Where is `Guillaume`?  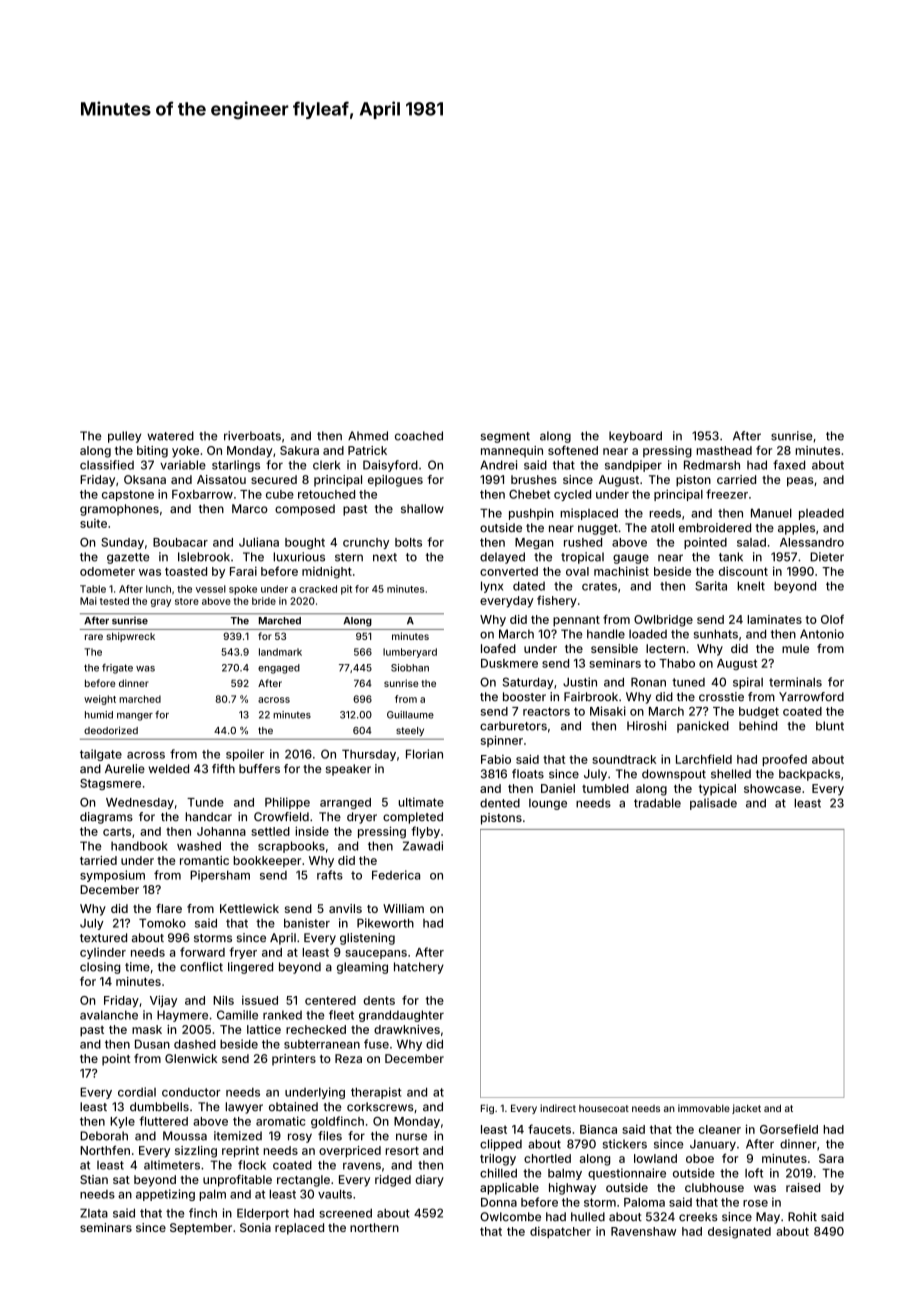 Guillaume is located at coordinates (410, 715).
